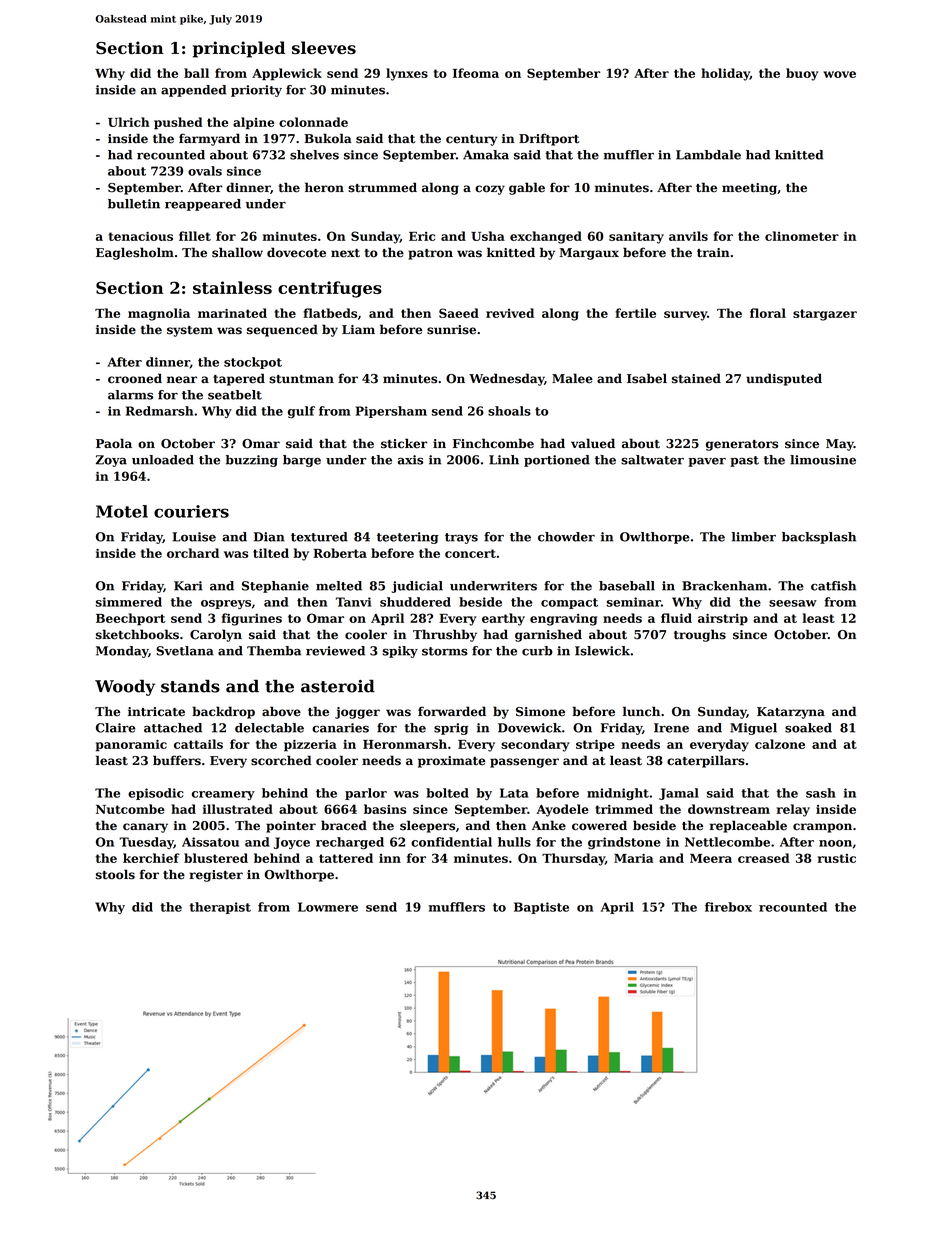 This screenshot has width=952, height=1233. What do you see at coordinates (238, 809) in the screenshot?
I see `illustrated` at bounding box center [238, 809].
